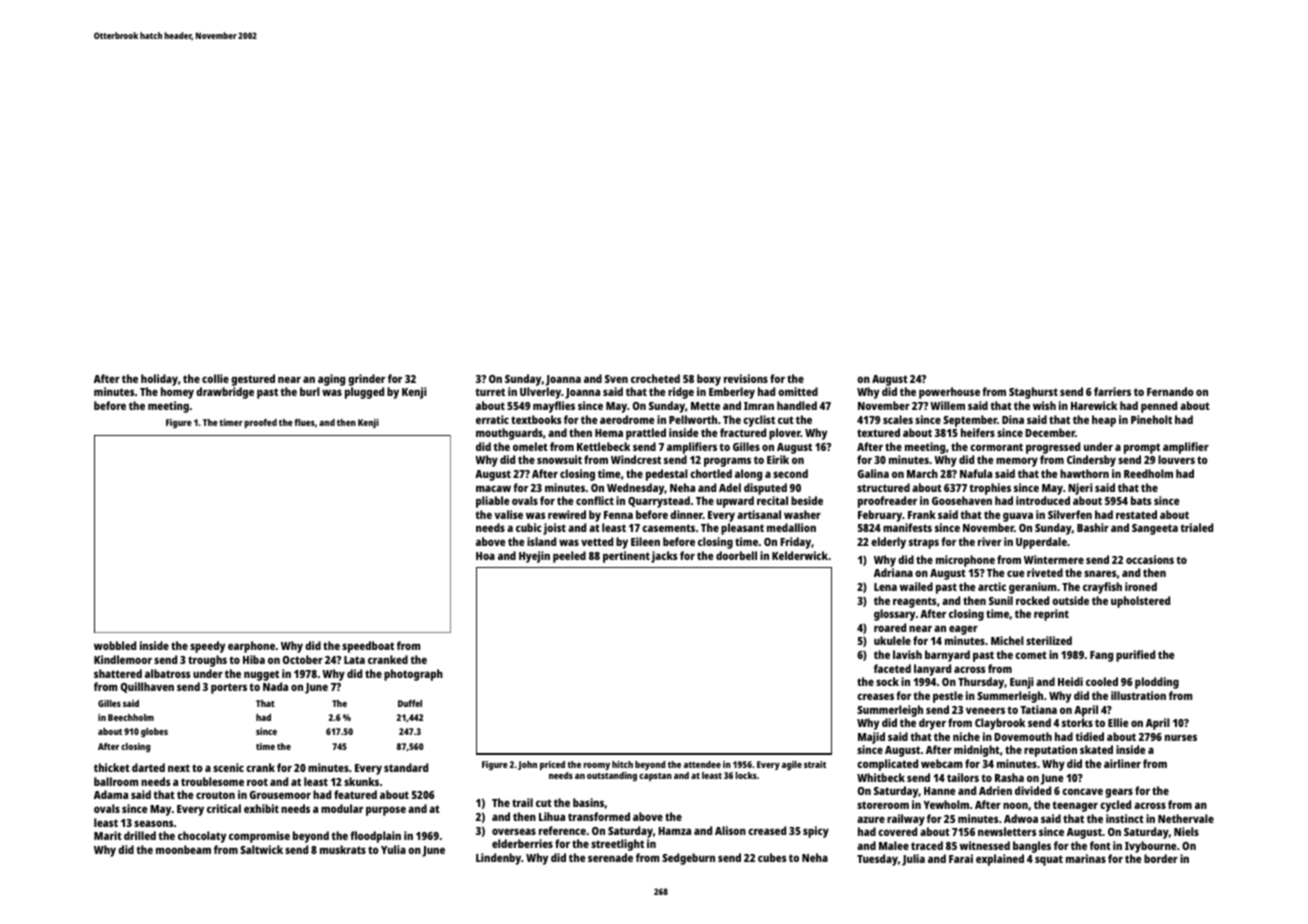 The width and height of the page is (1308, 924). I want to click on proofed, so click(261, 423).
